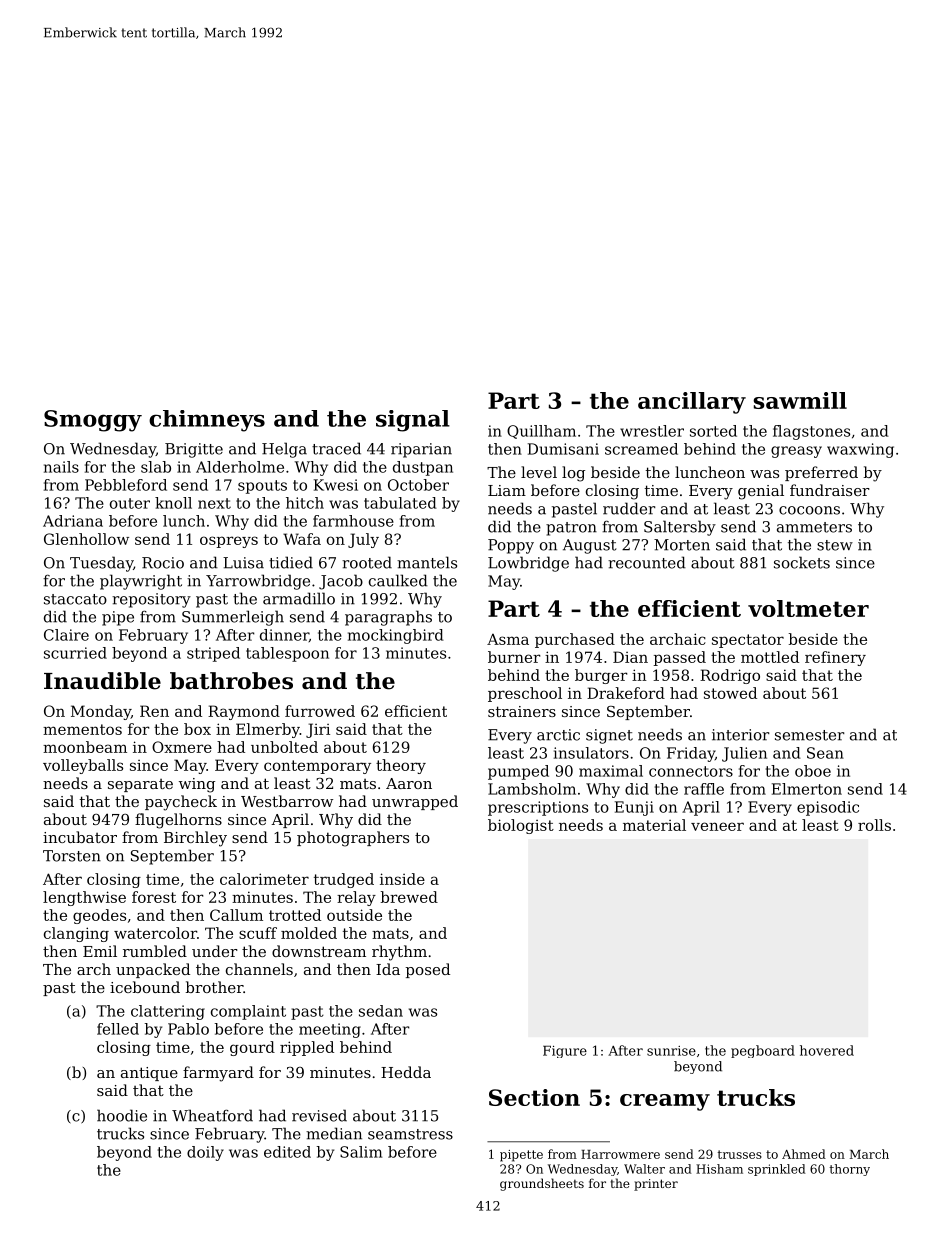  Describe the element at coordinates (428, 970) in the document. I see `posed` at that location.
